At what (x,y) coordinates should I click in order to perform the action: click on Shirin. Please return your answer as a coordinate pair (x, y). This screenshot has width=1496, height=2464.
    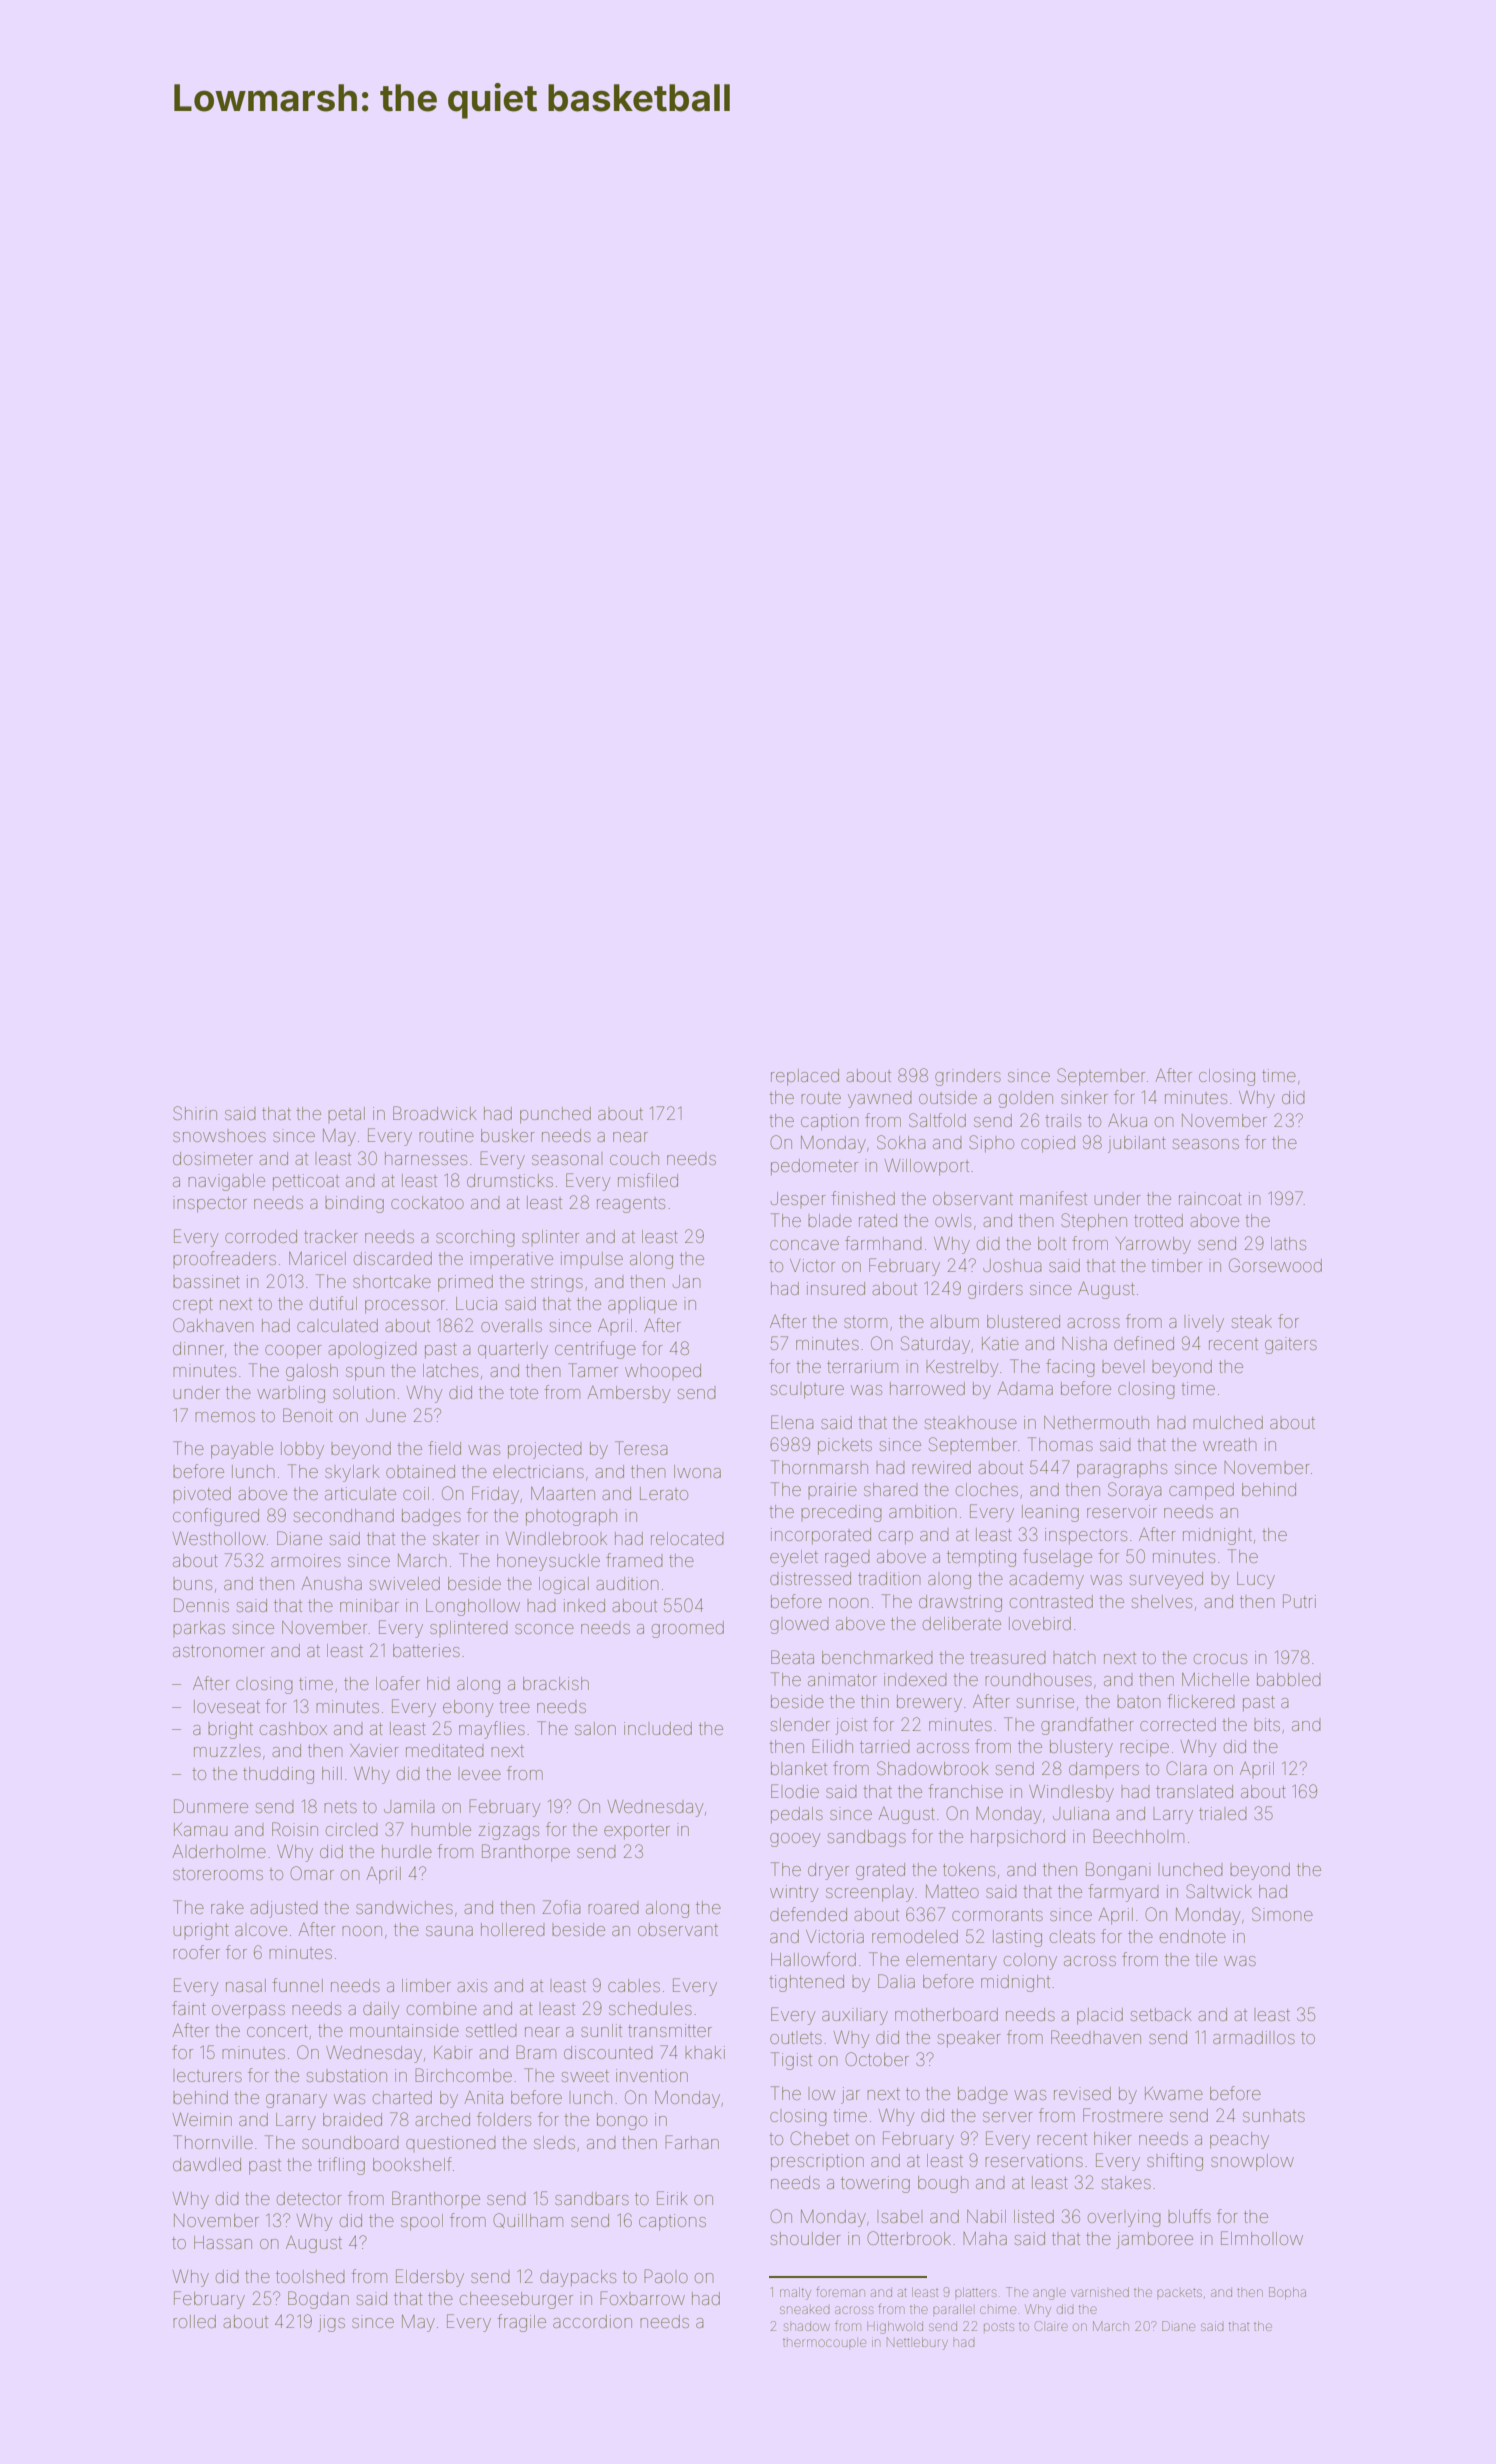
    Looking at the image, I should click on (195, 1113).
